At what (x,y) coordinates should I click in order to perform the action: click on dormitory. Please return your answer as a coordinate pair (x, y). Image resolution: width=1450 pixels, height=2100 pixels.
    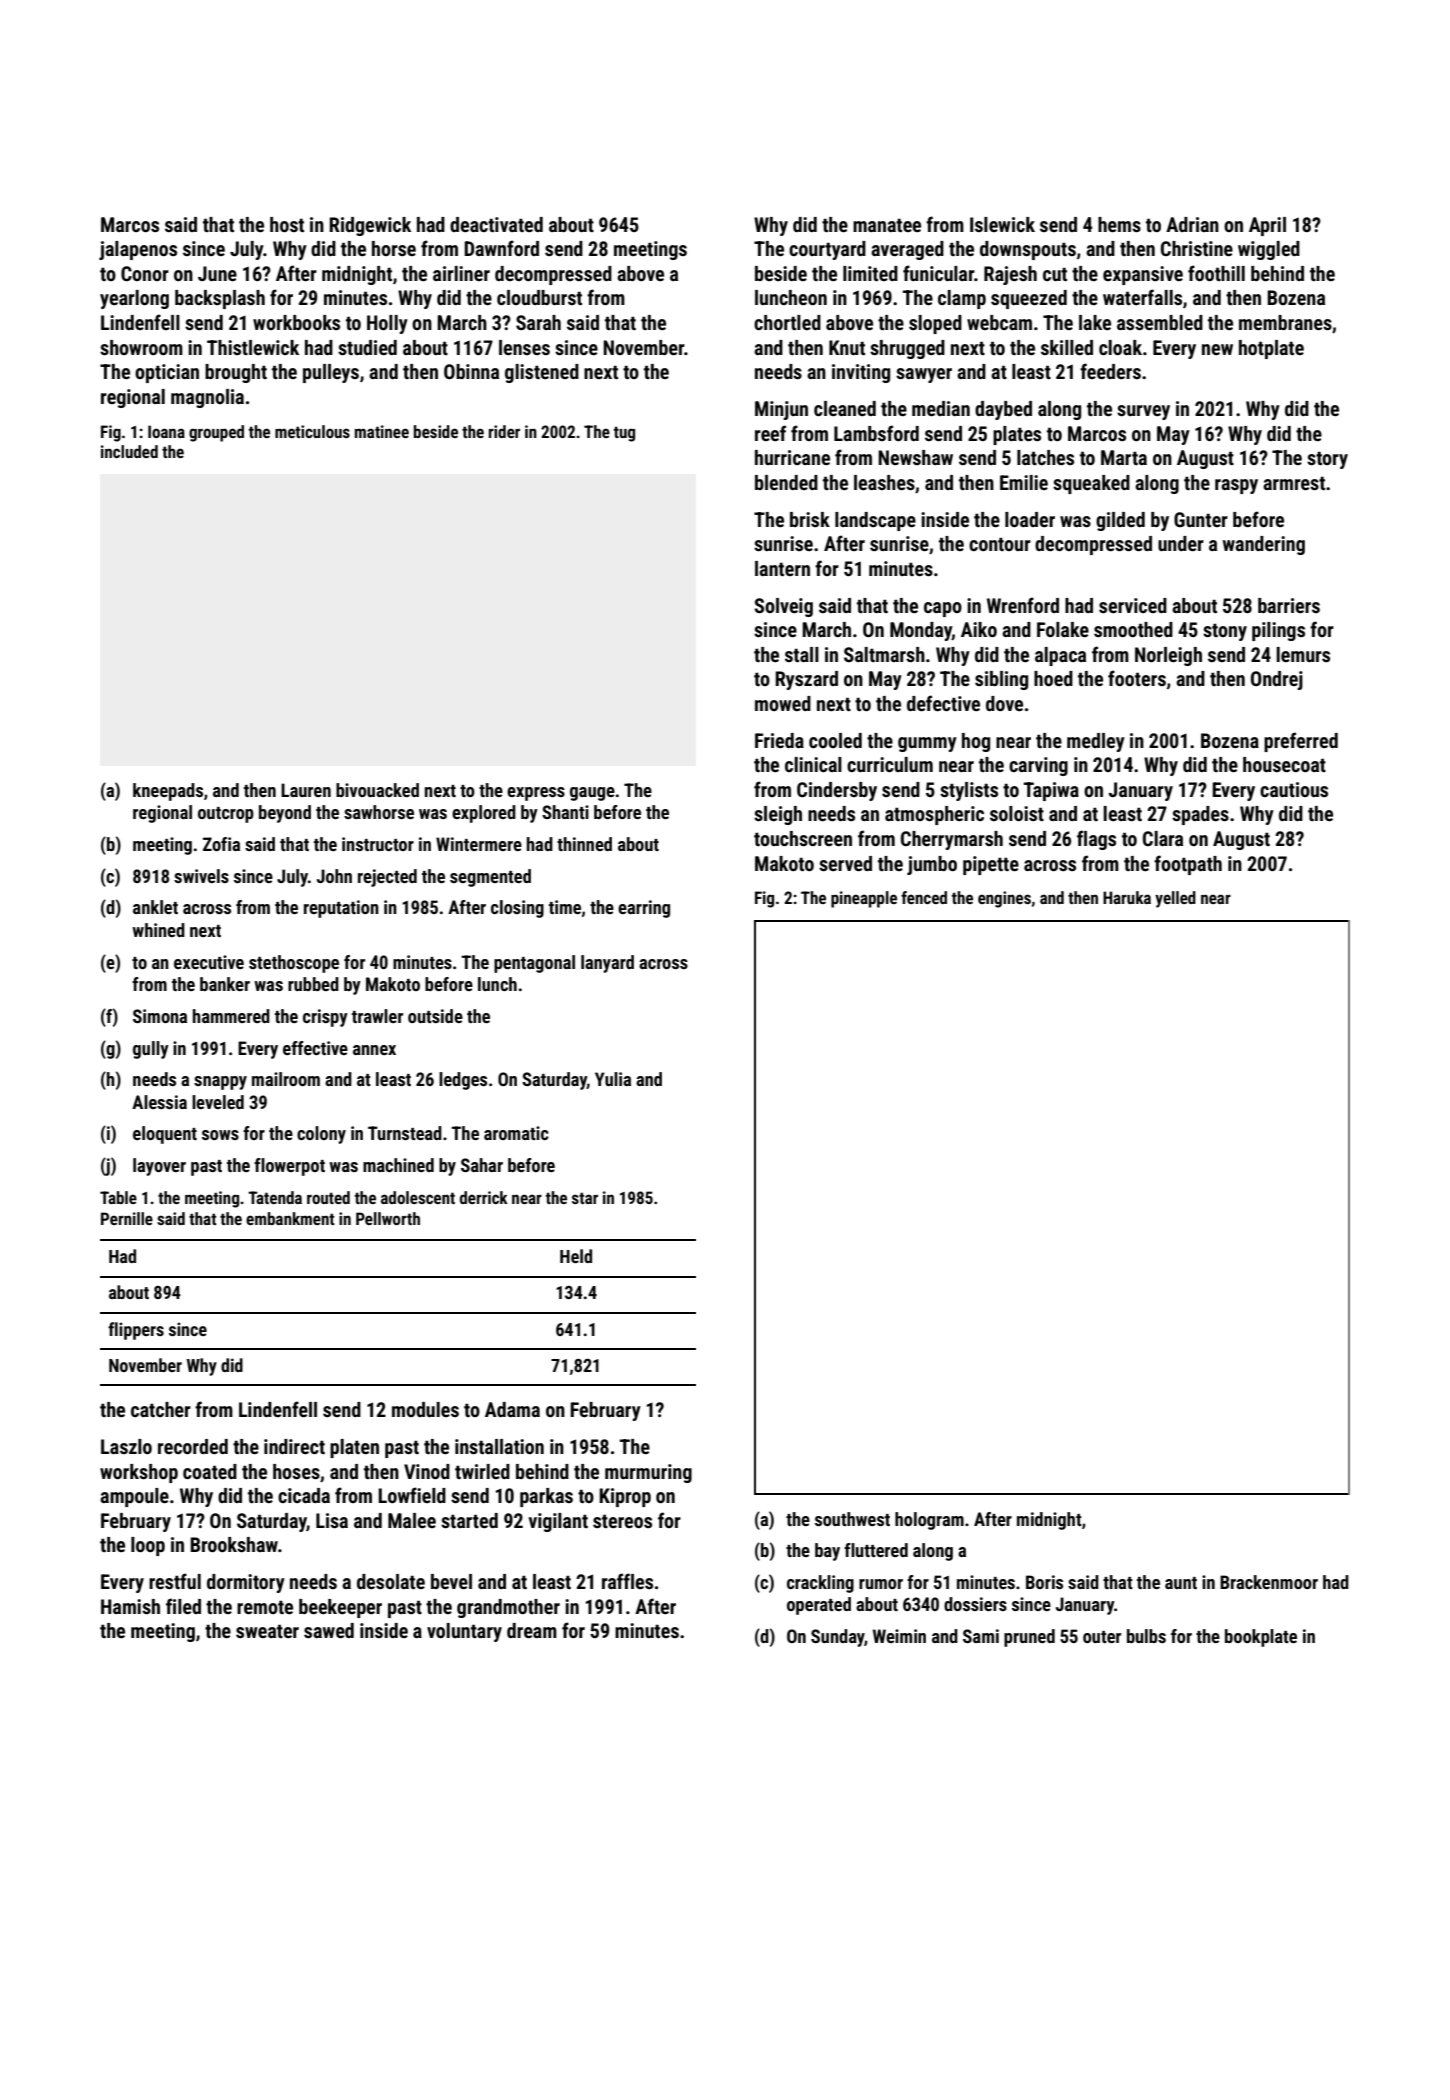
    Looking at the image, I should click on (246, 1583).
